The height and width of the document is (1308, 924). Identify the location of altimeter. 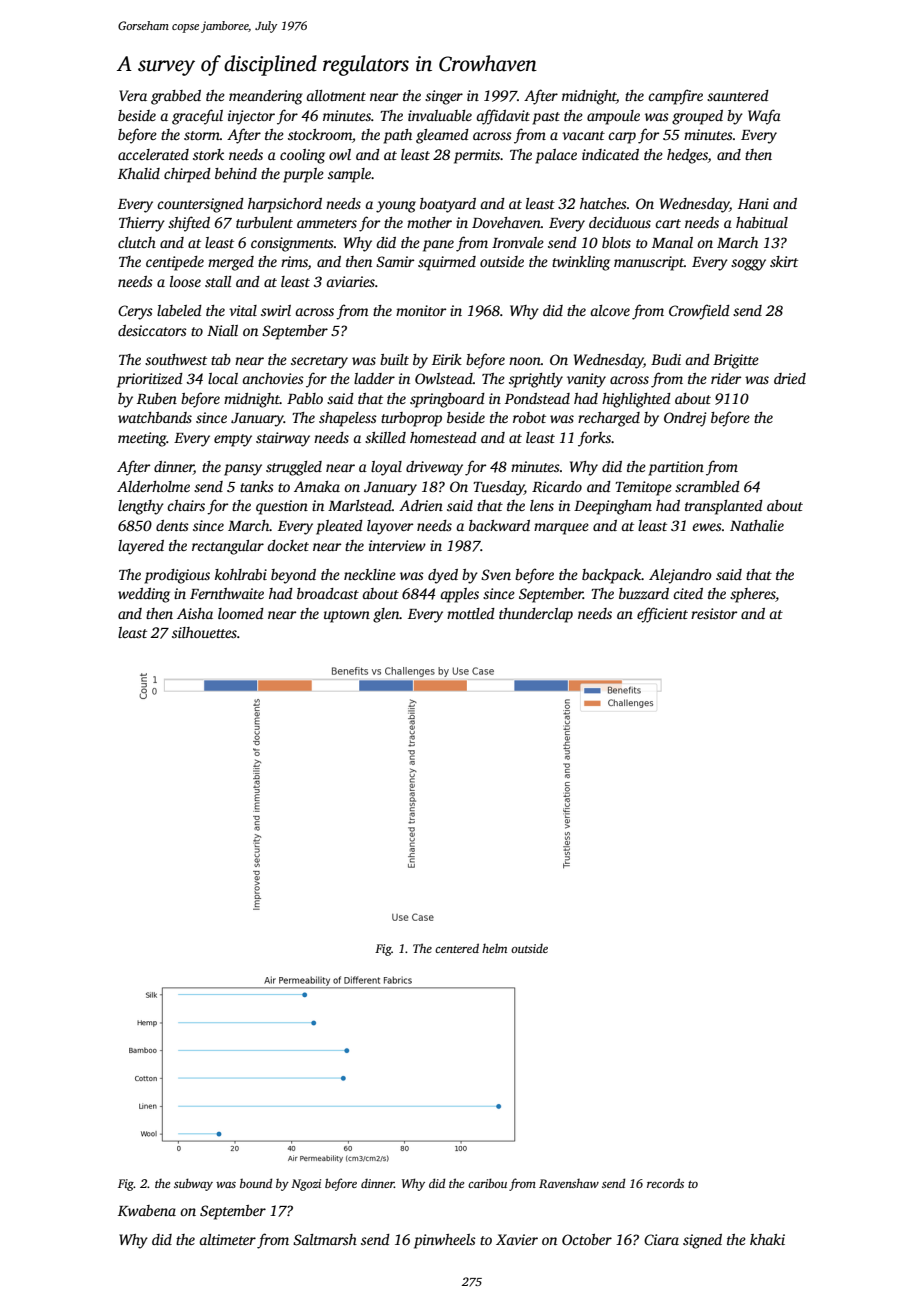
(227, 1239).
